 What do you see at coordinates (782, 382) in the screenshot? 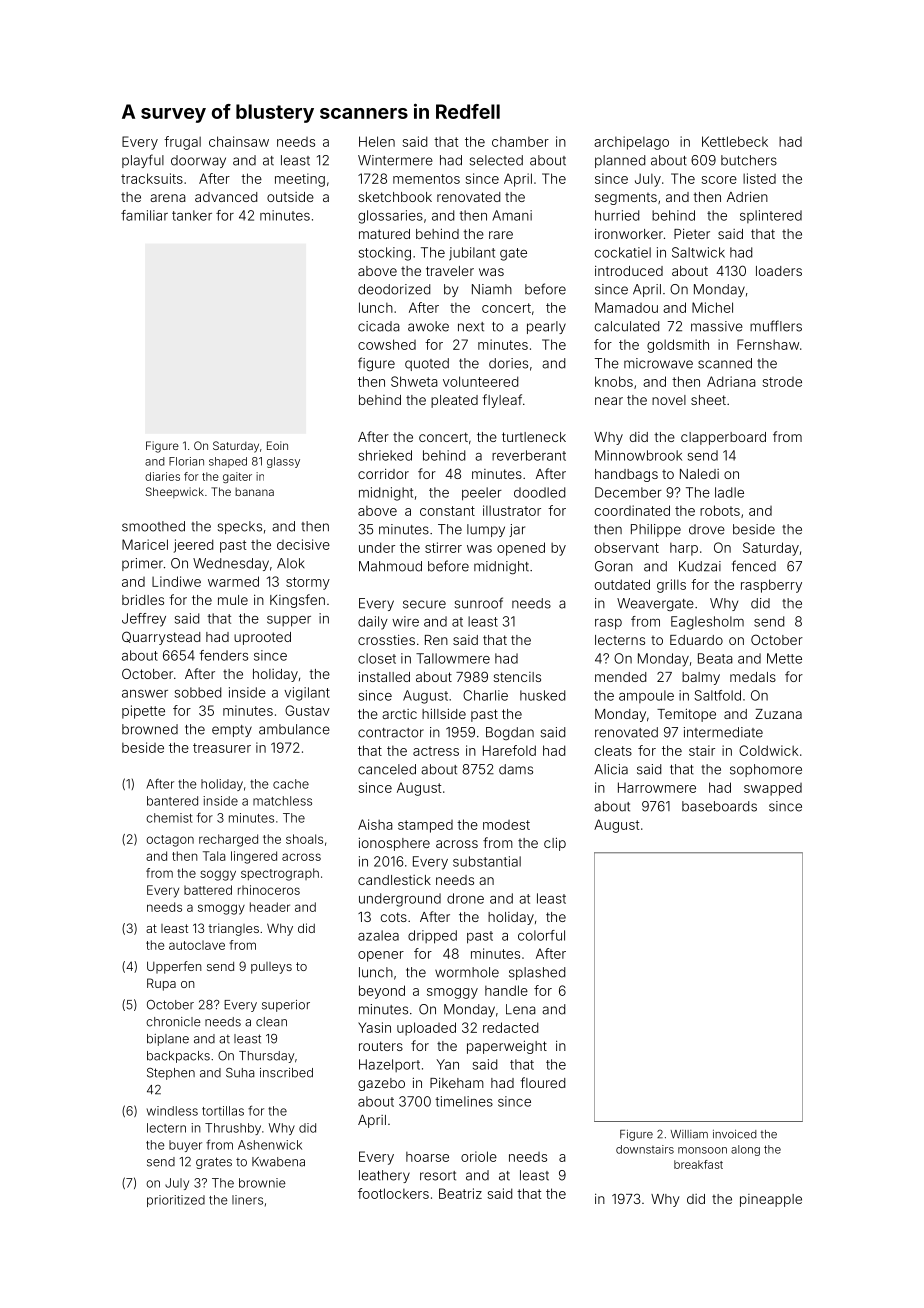
I see `strode` at bounding box center [782, 382].
